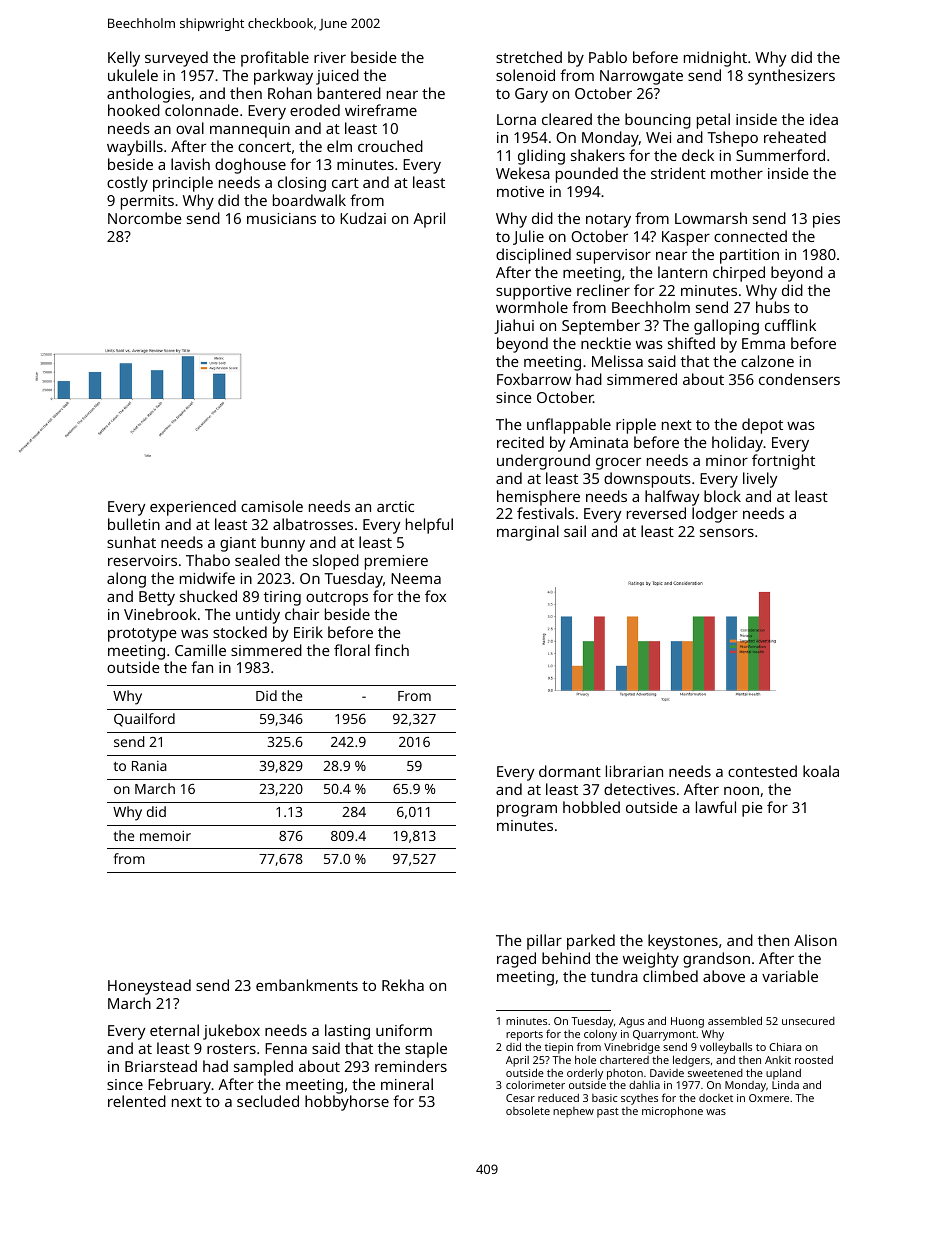  What do you see at coordinates (715, 59) in the screenshot?
I see `midnight` at bounding box center [715, 59].
